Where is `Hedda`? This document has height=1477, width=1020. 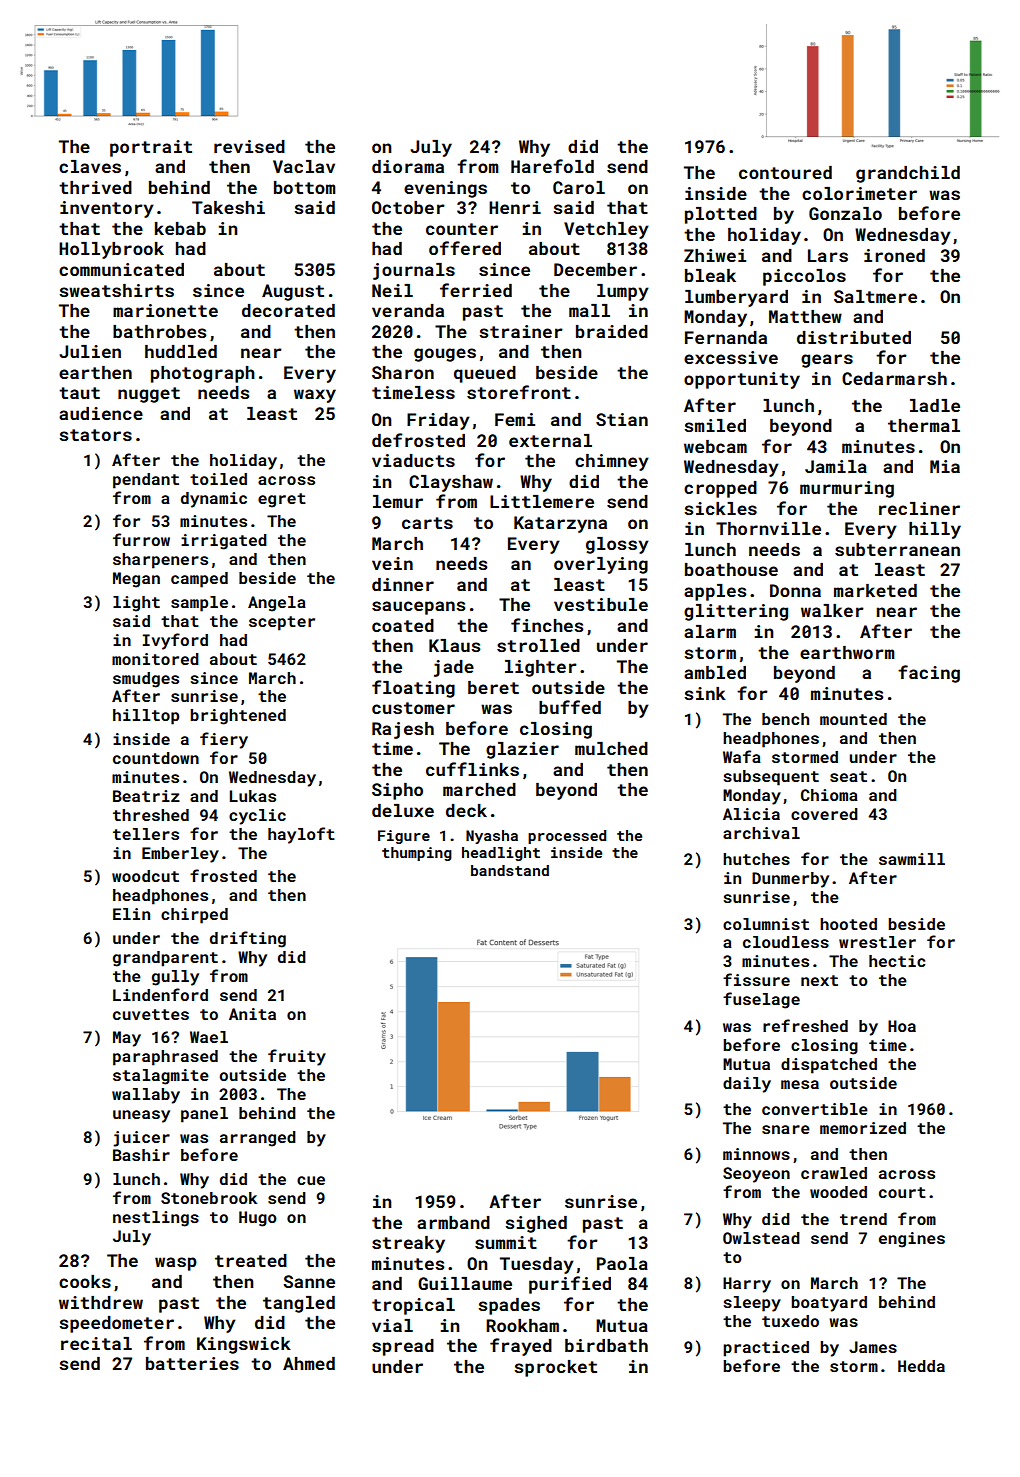 Hedda is located at coordinates (921, 1366).
